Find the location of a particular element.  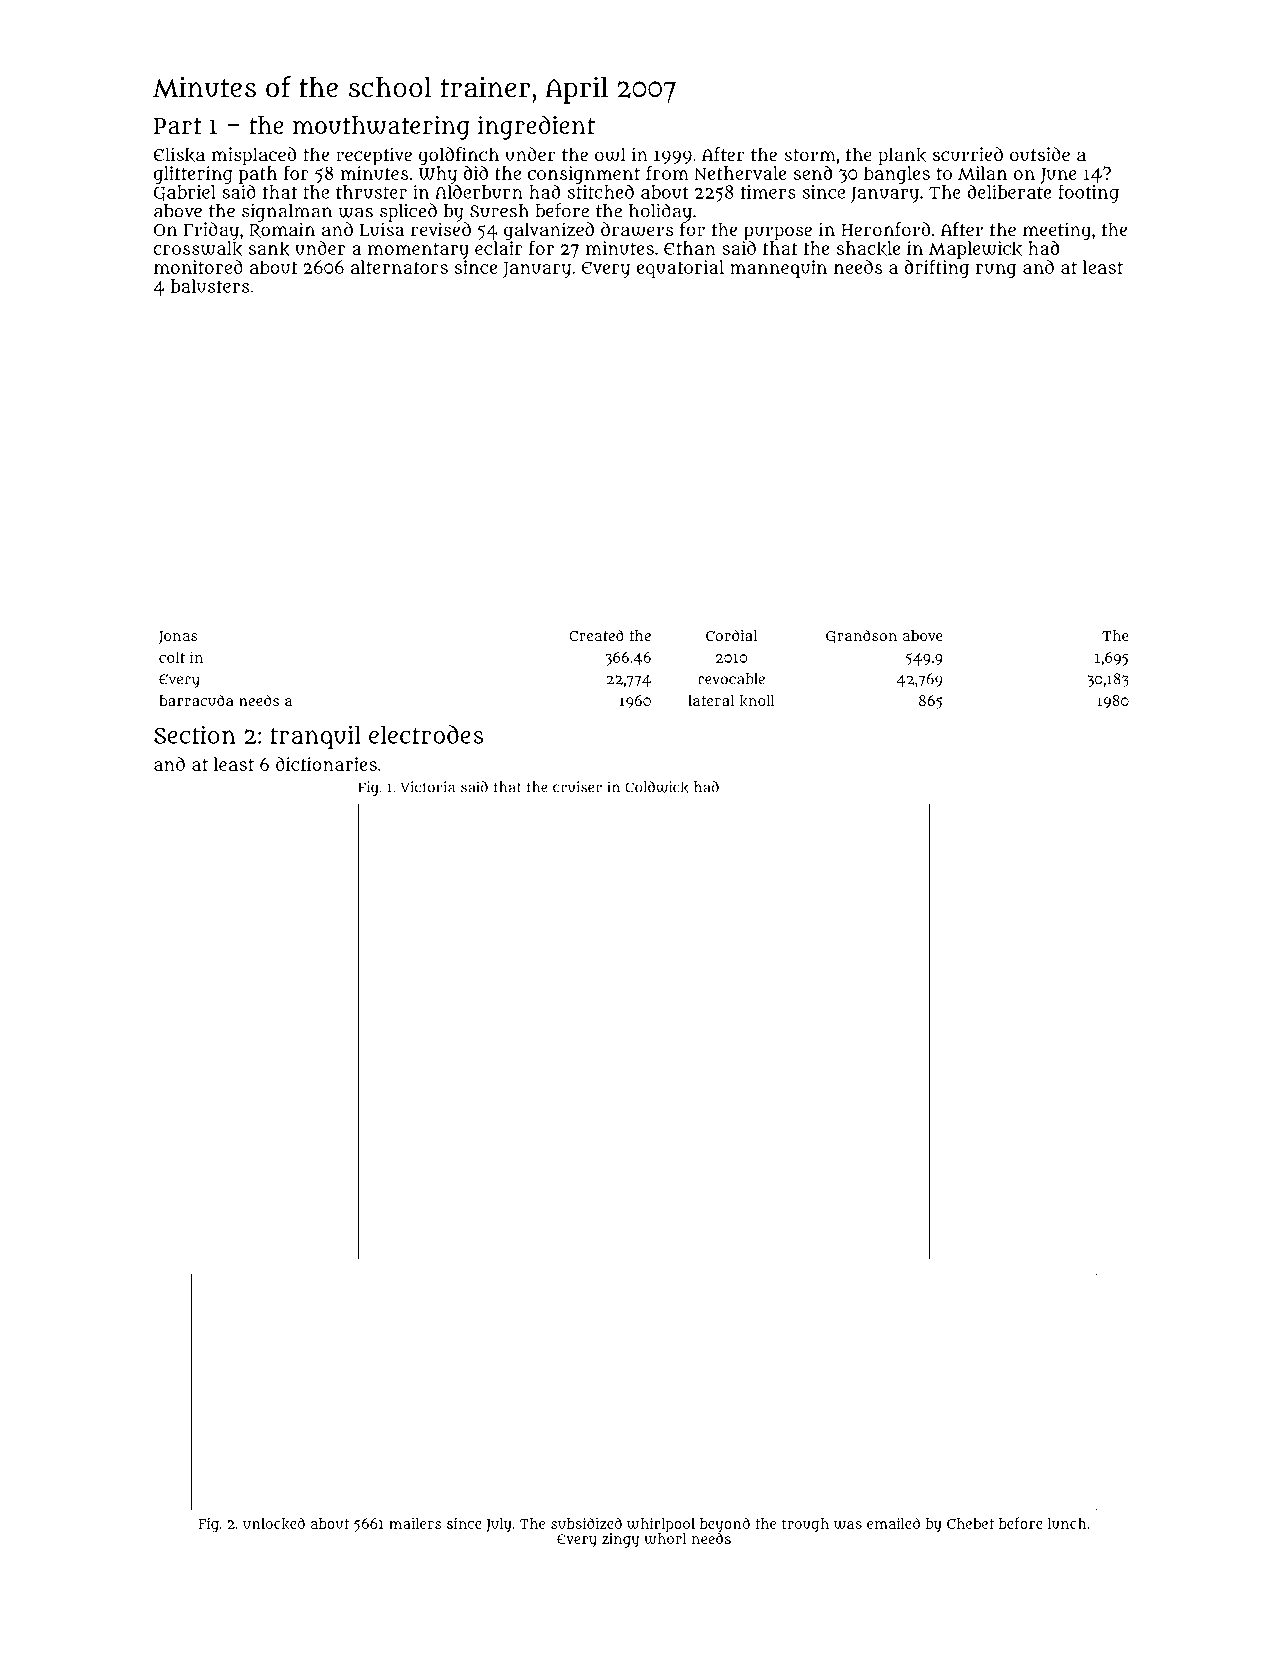

mailers is located at coordinates (415, 1523).
